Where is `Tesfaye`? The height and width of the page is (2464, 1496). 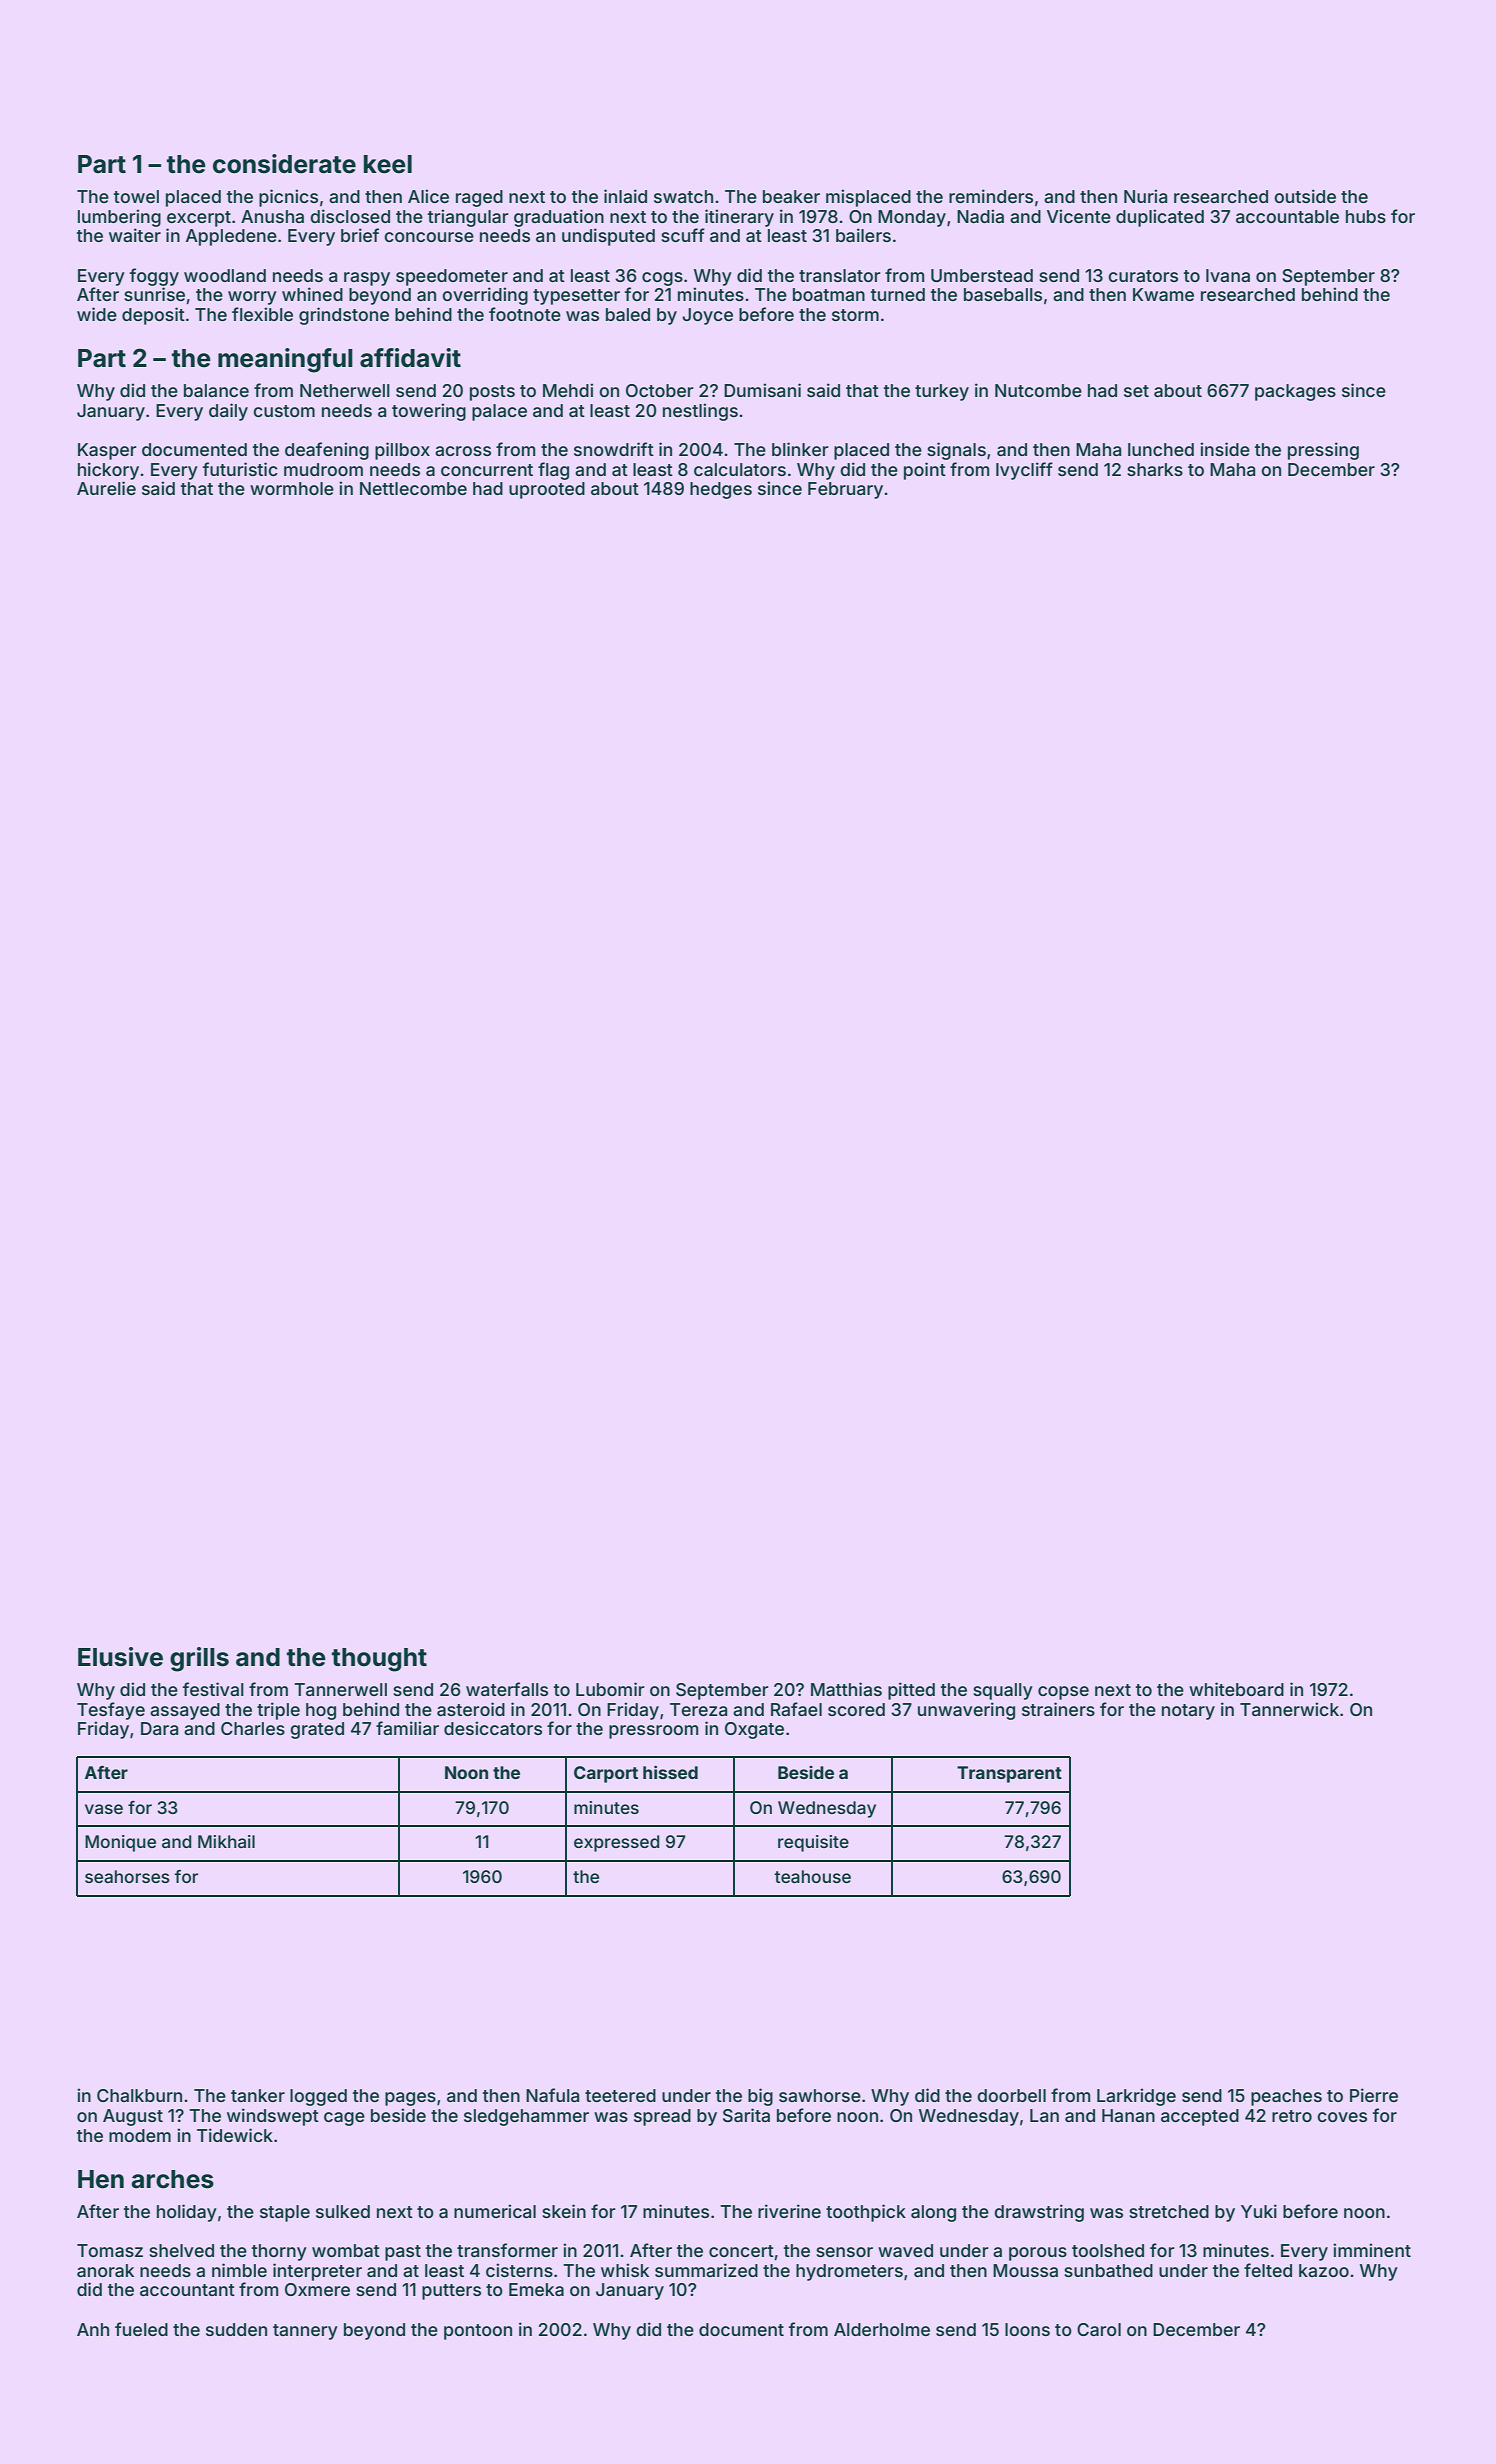 Tesfaye is located at coordinates (111, 1711).
